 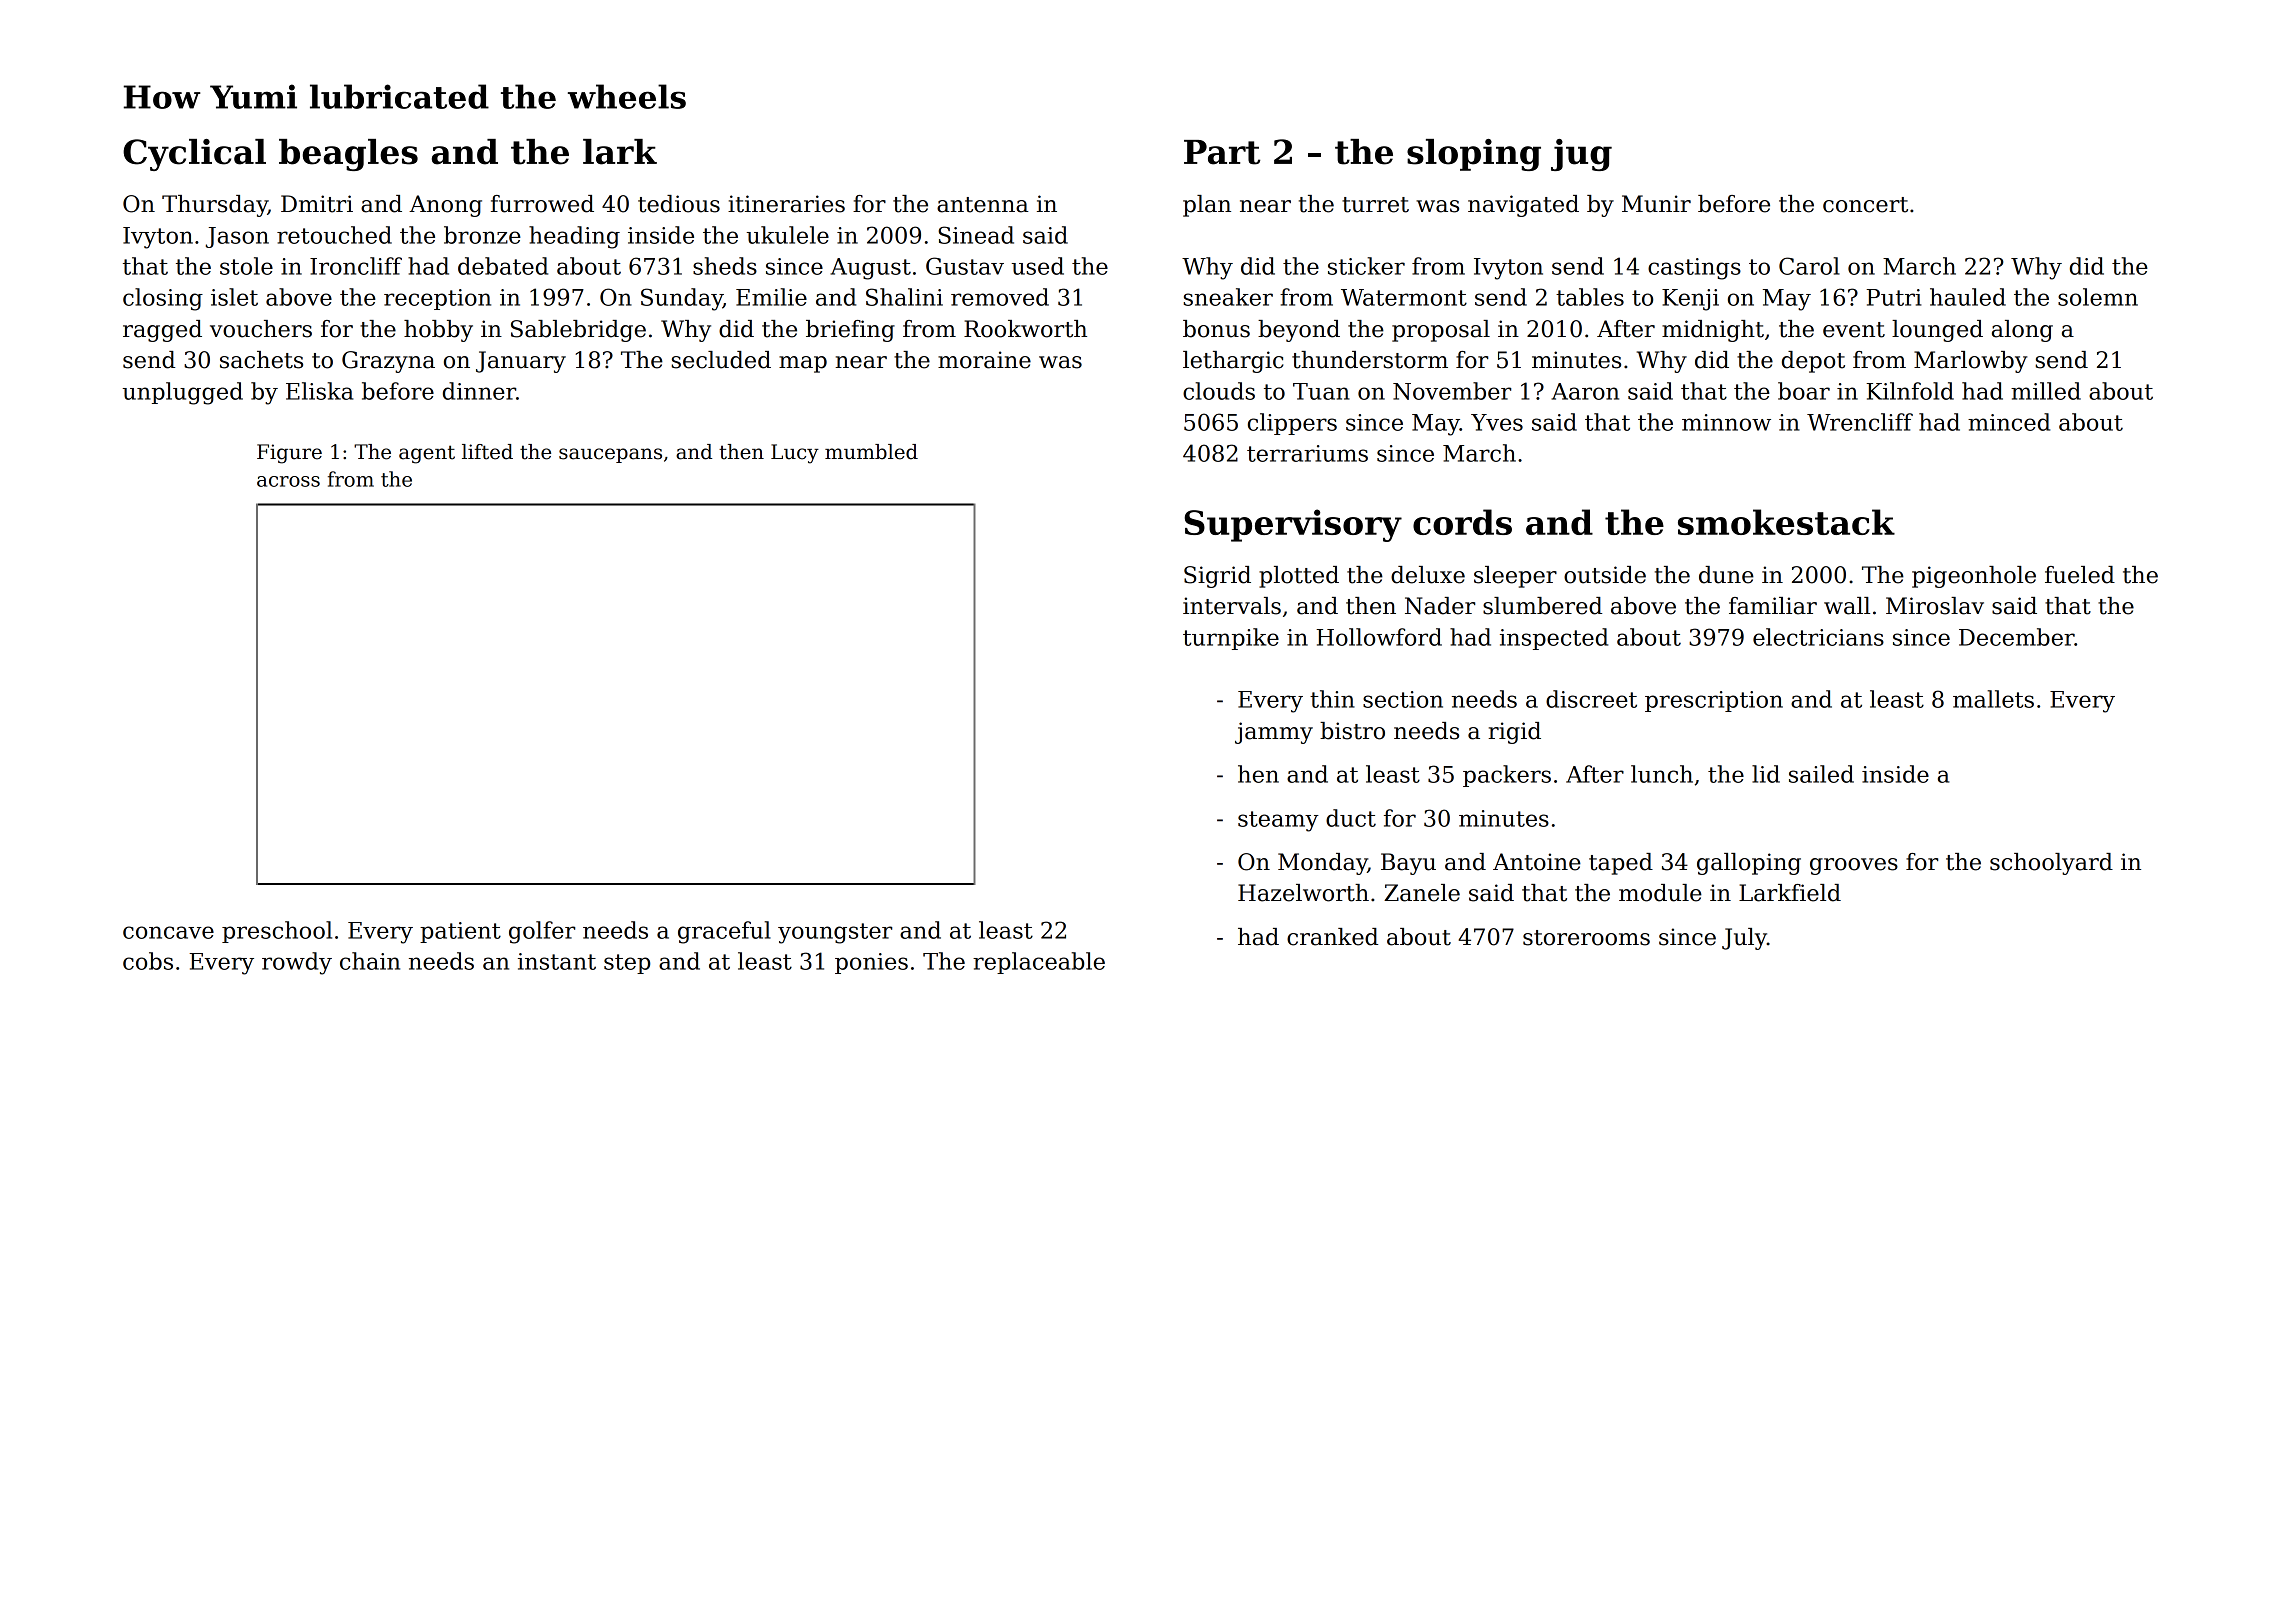 What do you see at coordinates (542, 932) in the screenshot?
I see `golfer` at bounding box center [542, 932].
